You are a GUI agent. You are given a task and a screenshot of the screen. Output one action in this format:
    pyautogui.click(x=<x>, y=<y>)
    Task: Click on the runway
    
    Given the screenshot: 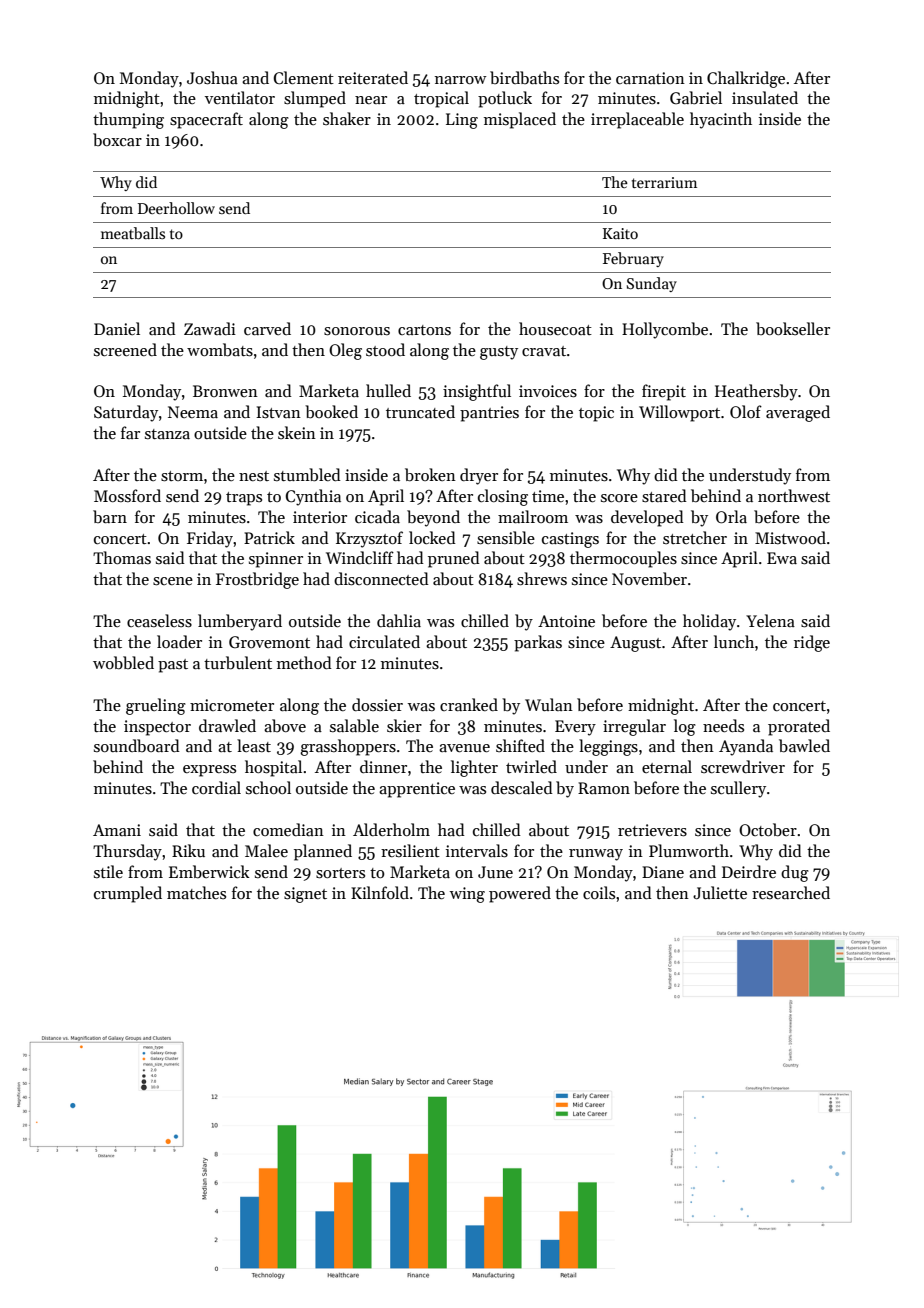 What is the action you would take?
    pyautogui.click(x=596, y=855)
